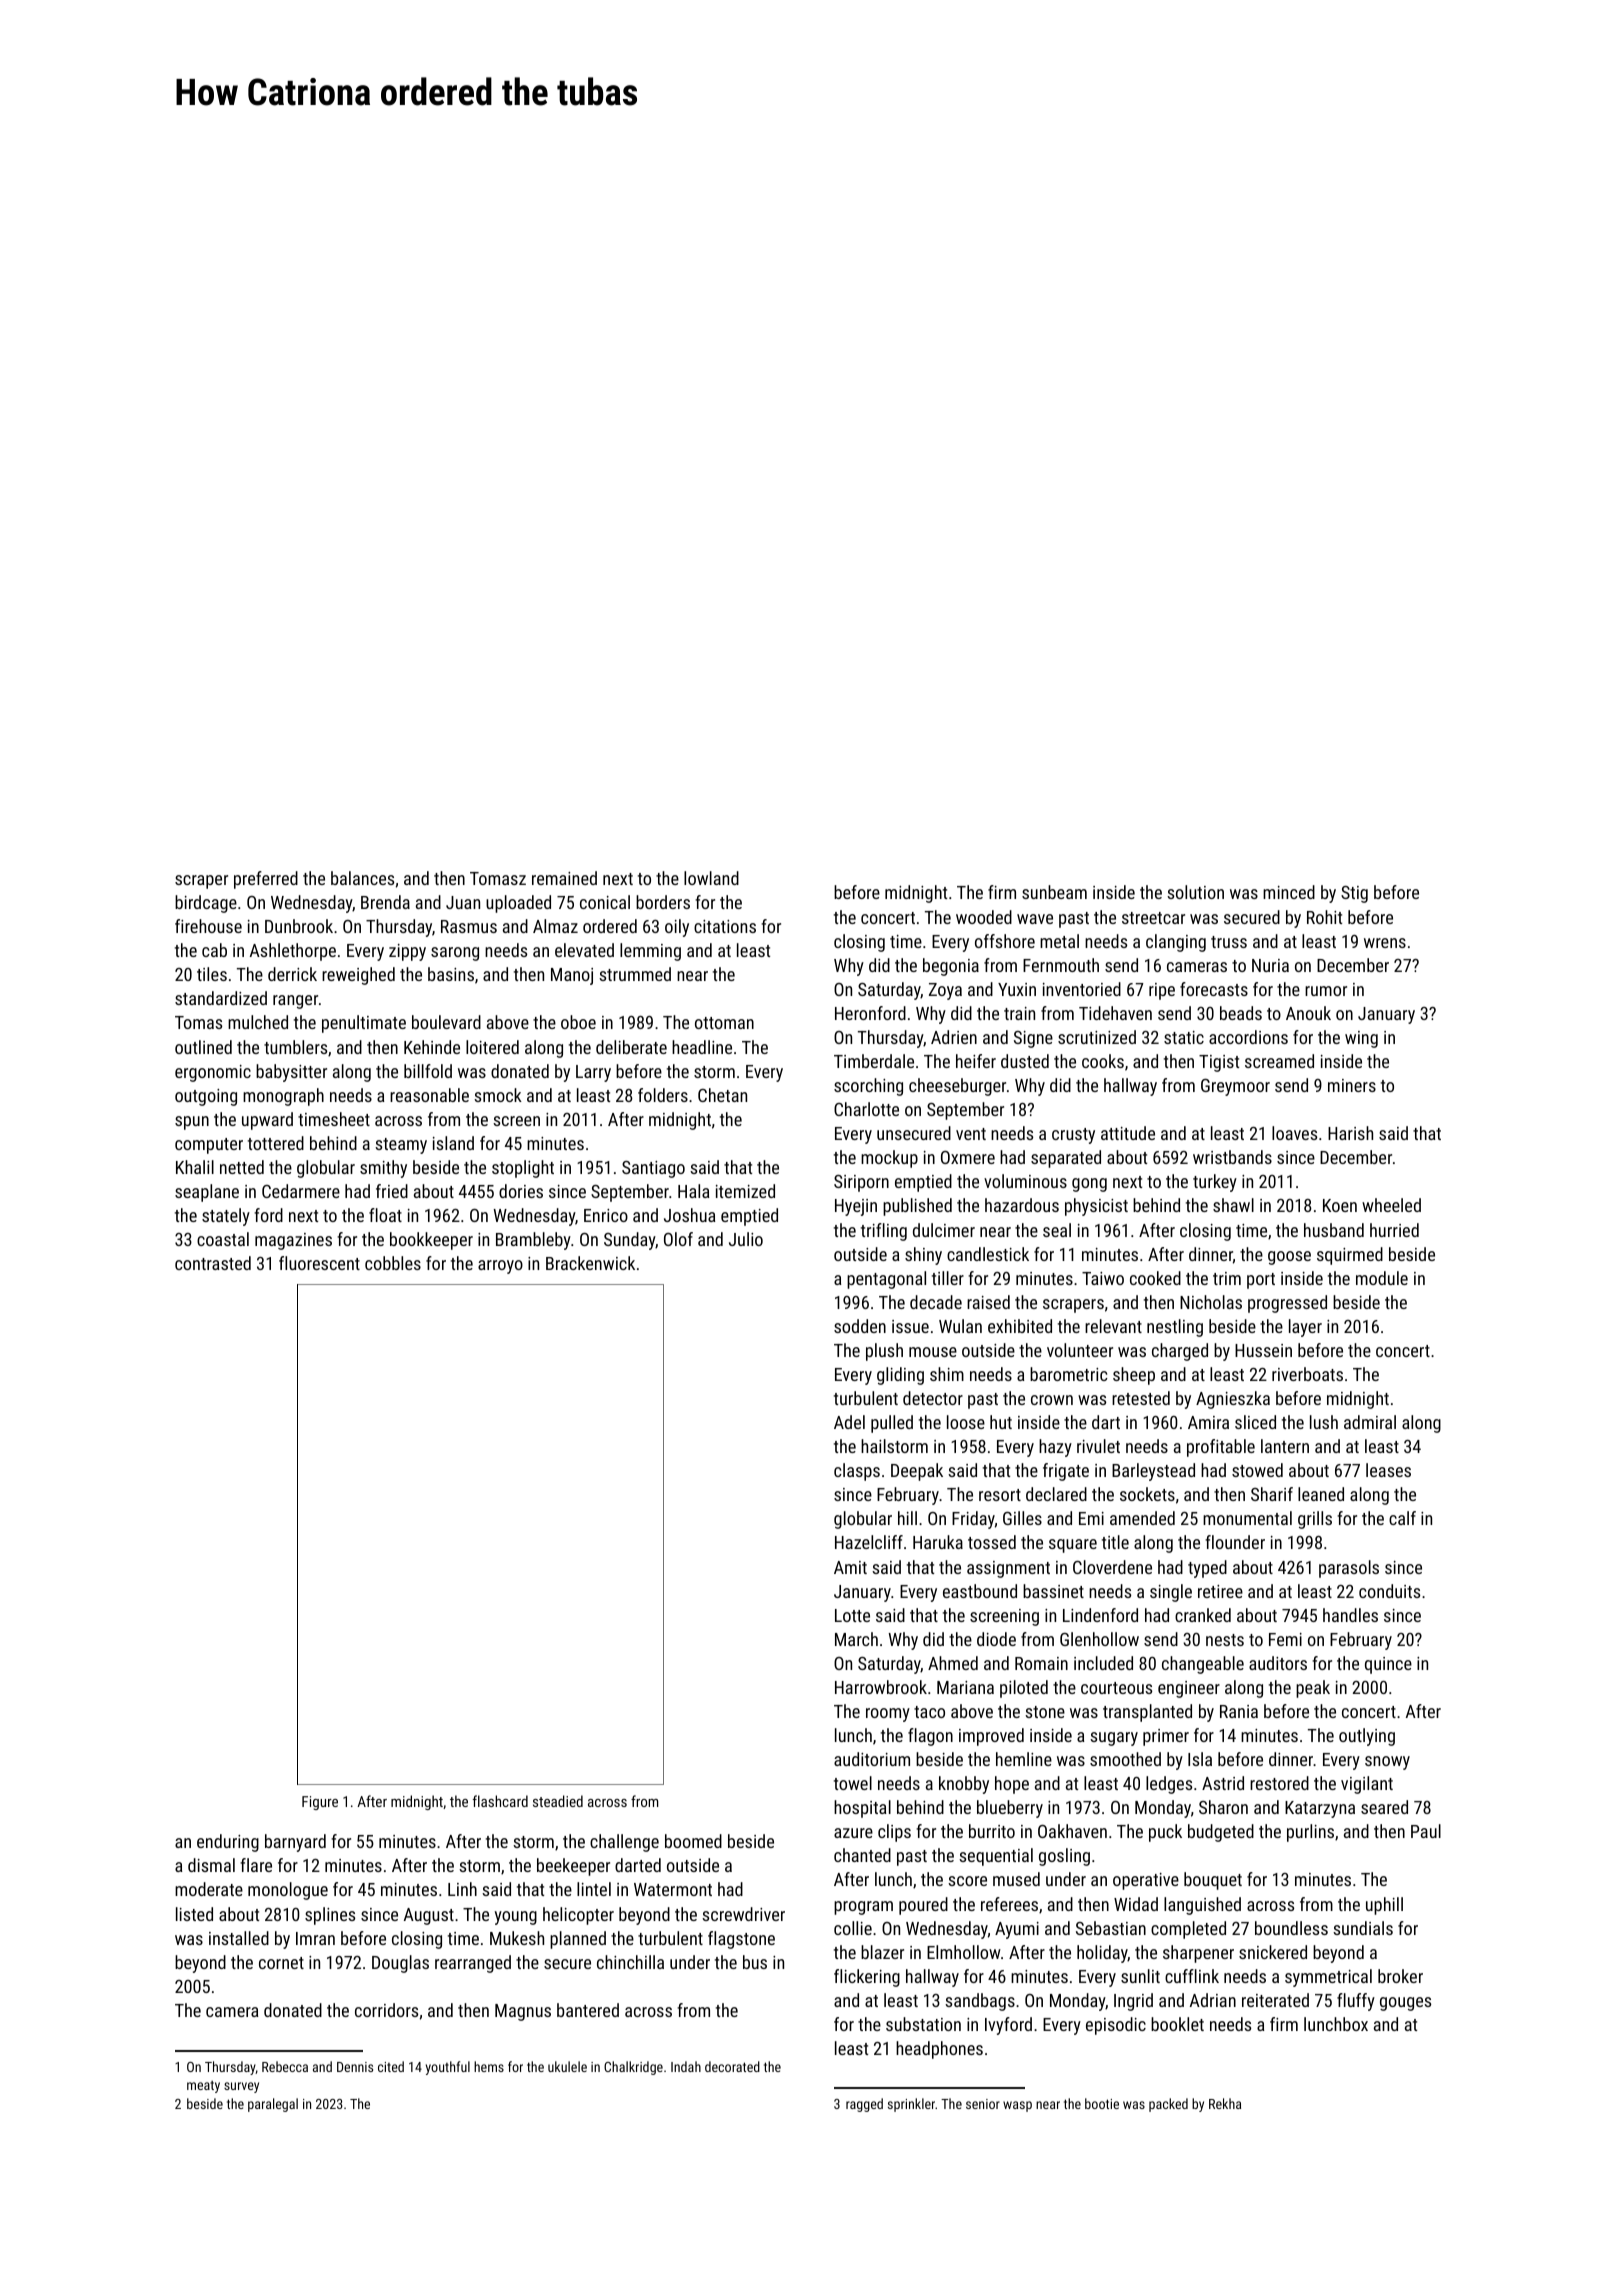 The image size is (1620, 2292). Describe the element at coordinates (868, 1087) in the screenshot. I see `scorching` at that location.
